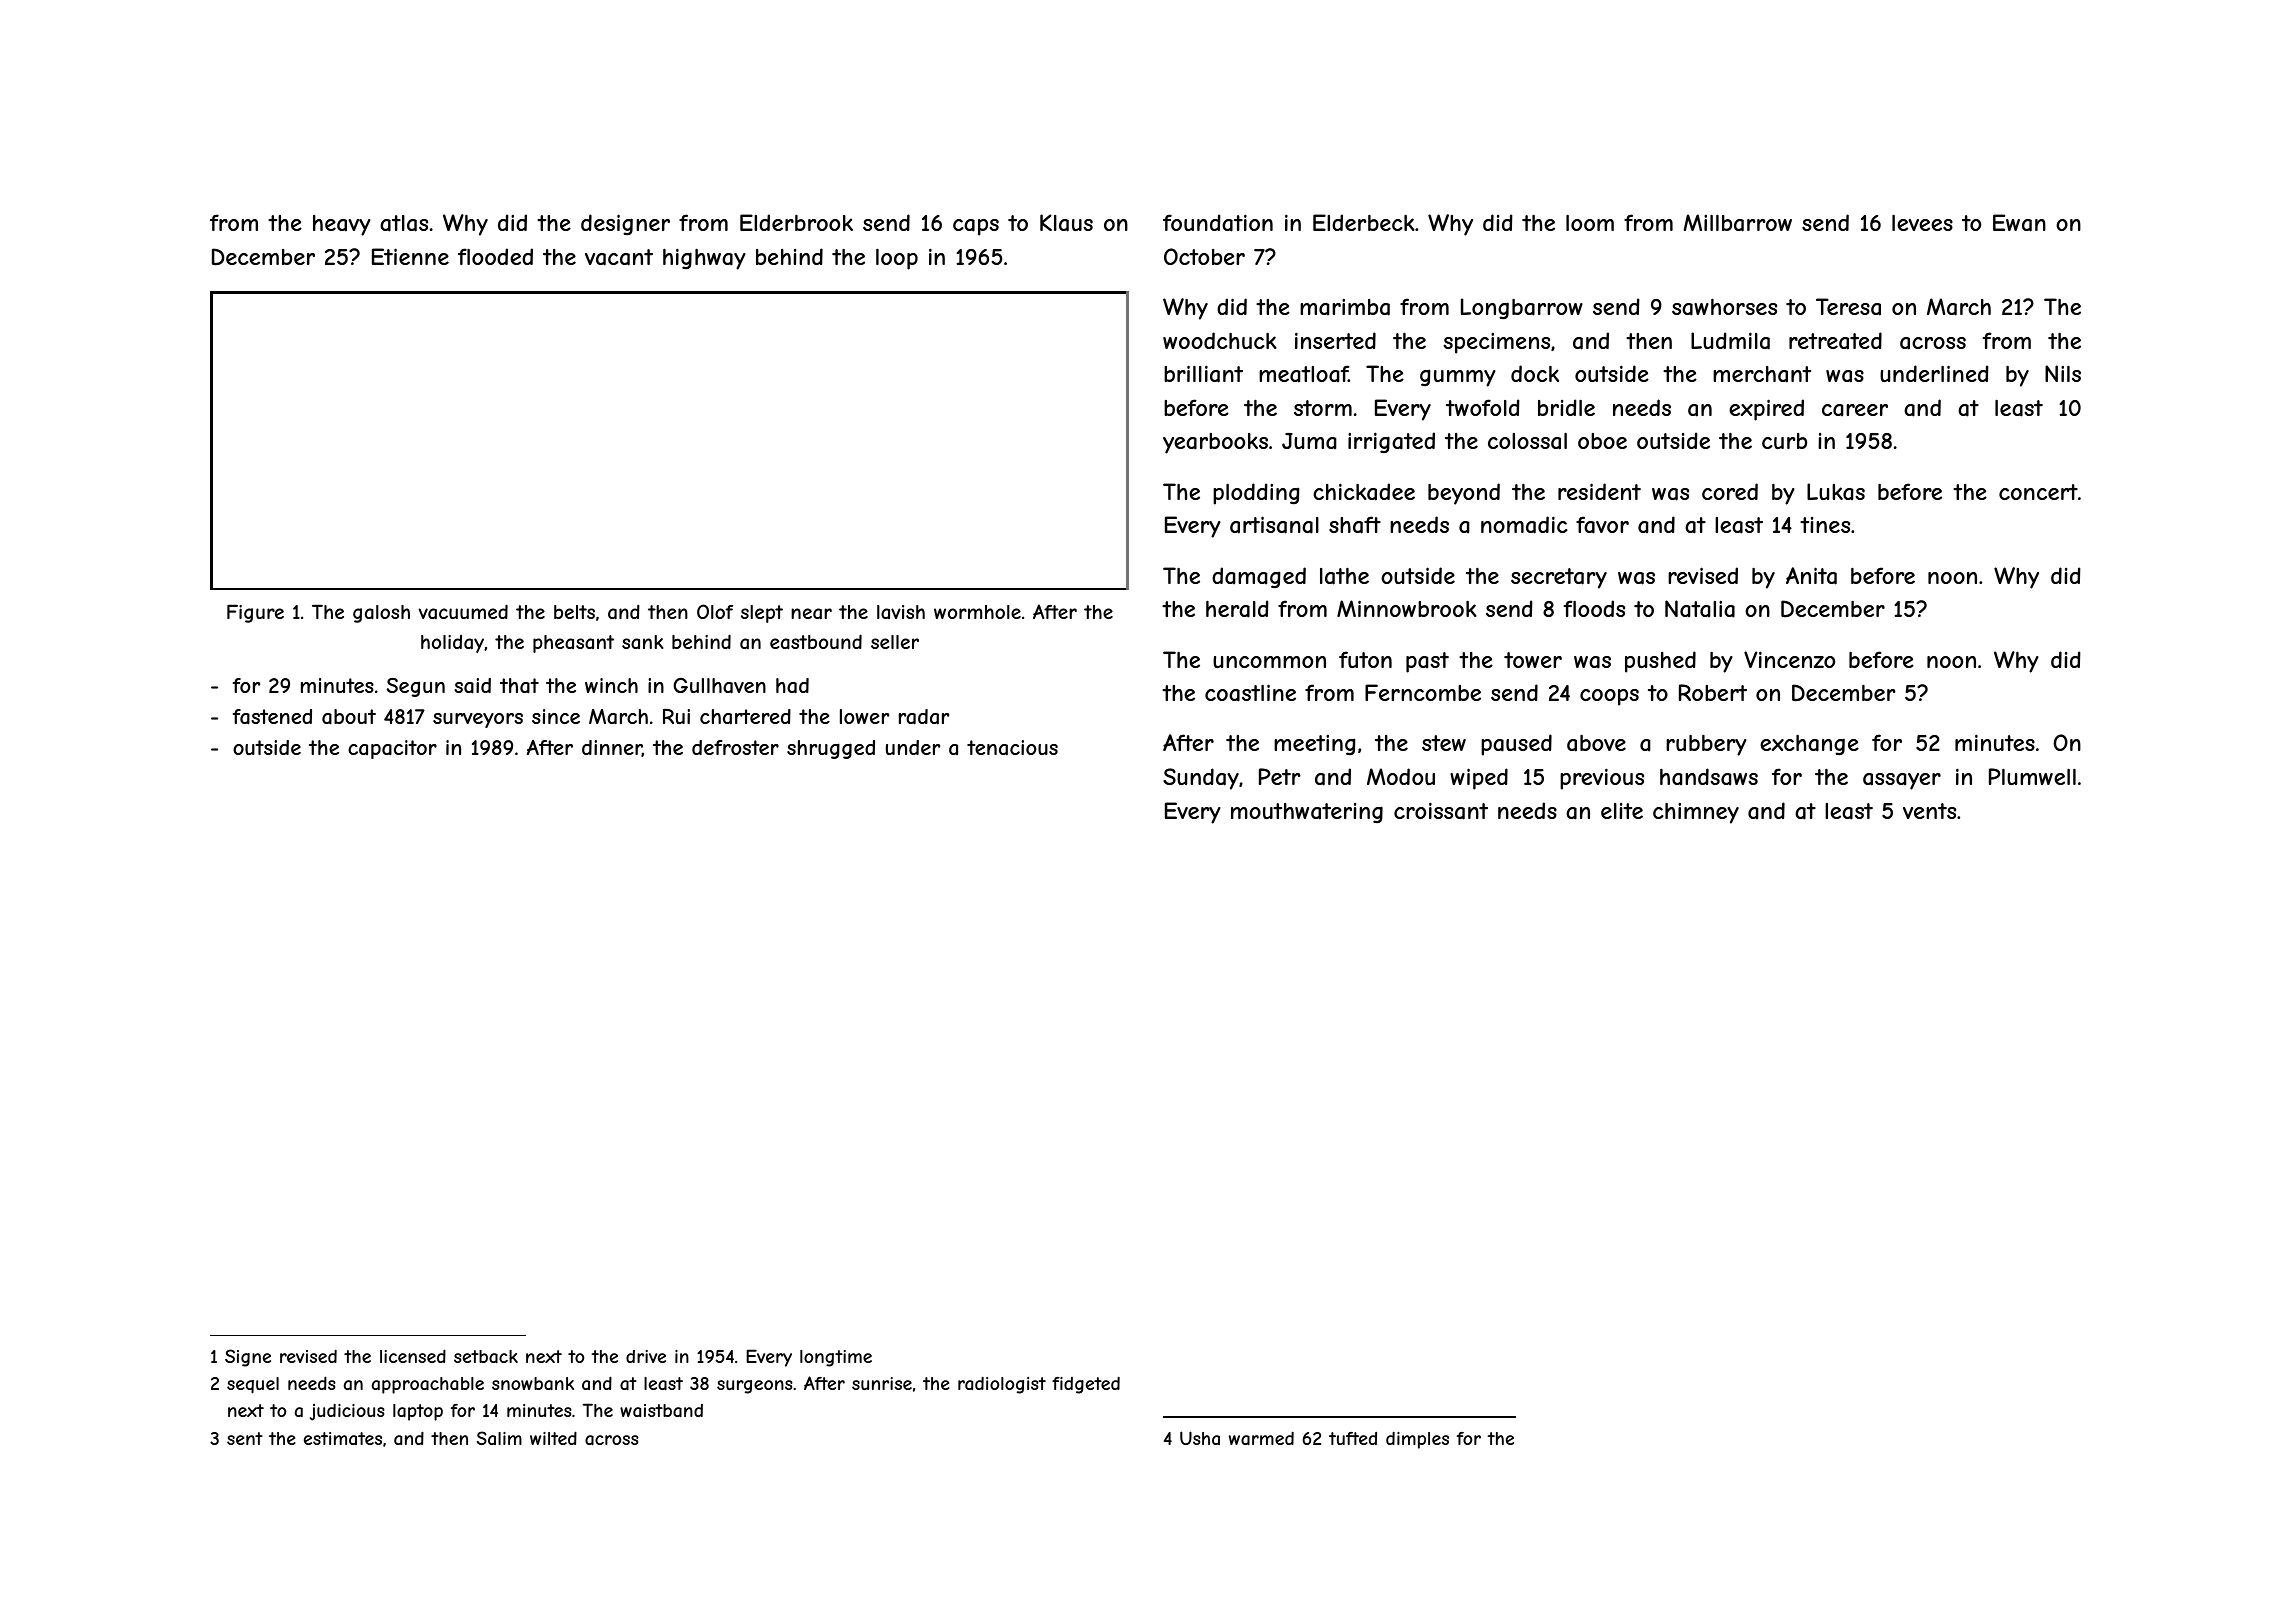  What do you see at coordinates (1922, 222) in the page?
I see `levees` at bounding box center [1922, 222].
